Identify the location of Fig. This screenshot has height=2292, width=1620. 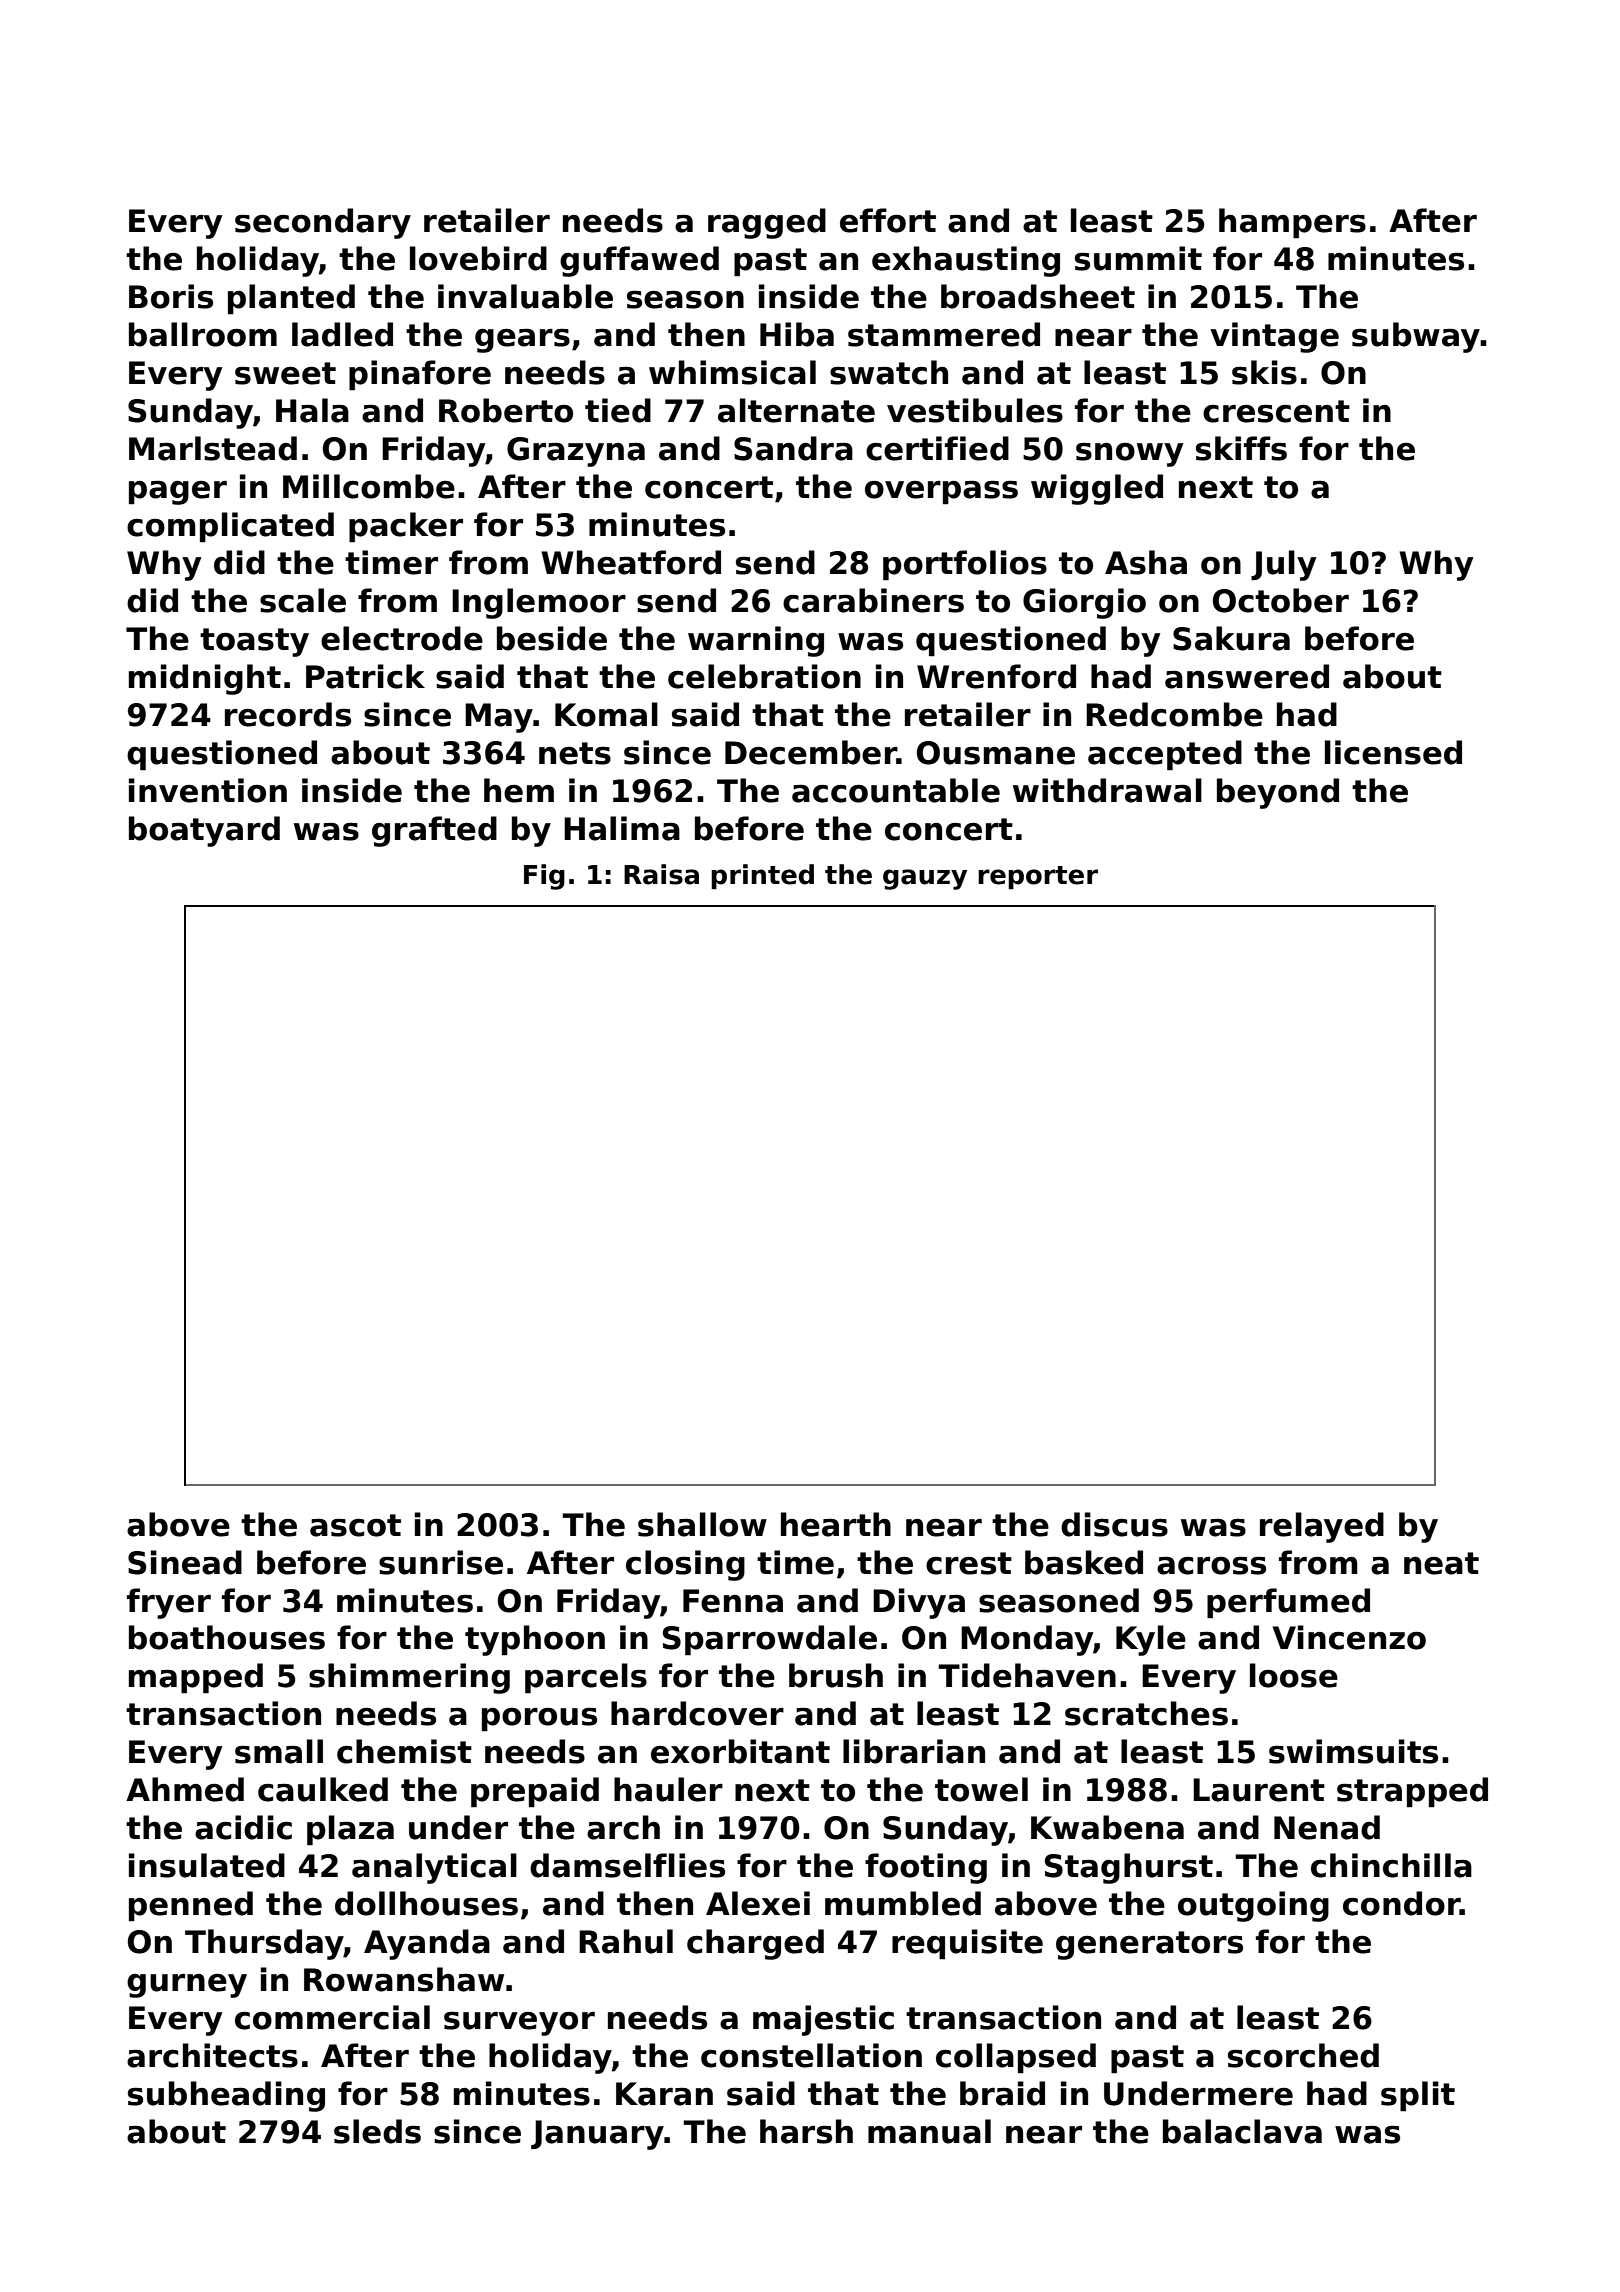
(544, 877).
